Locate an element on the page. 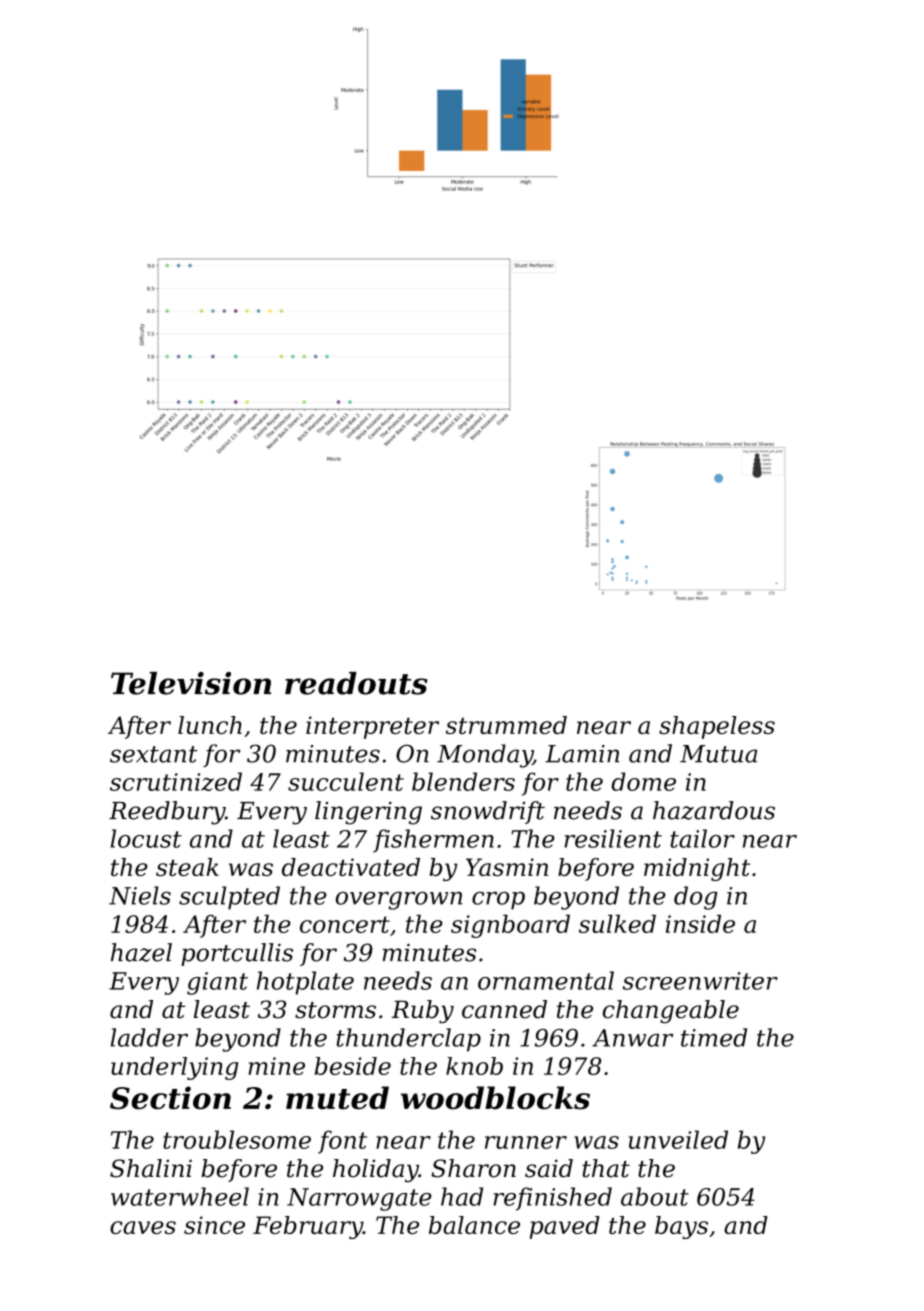  shapeless is located at coordinates (717, 727).
